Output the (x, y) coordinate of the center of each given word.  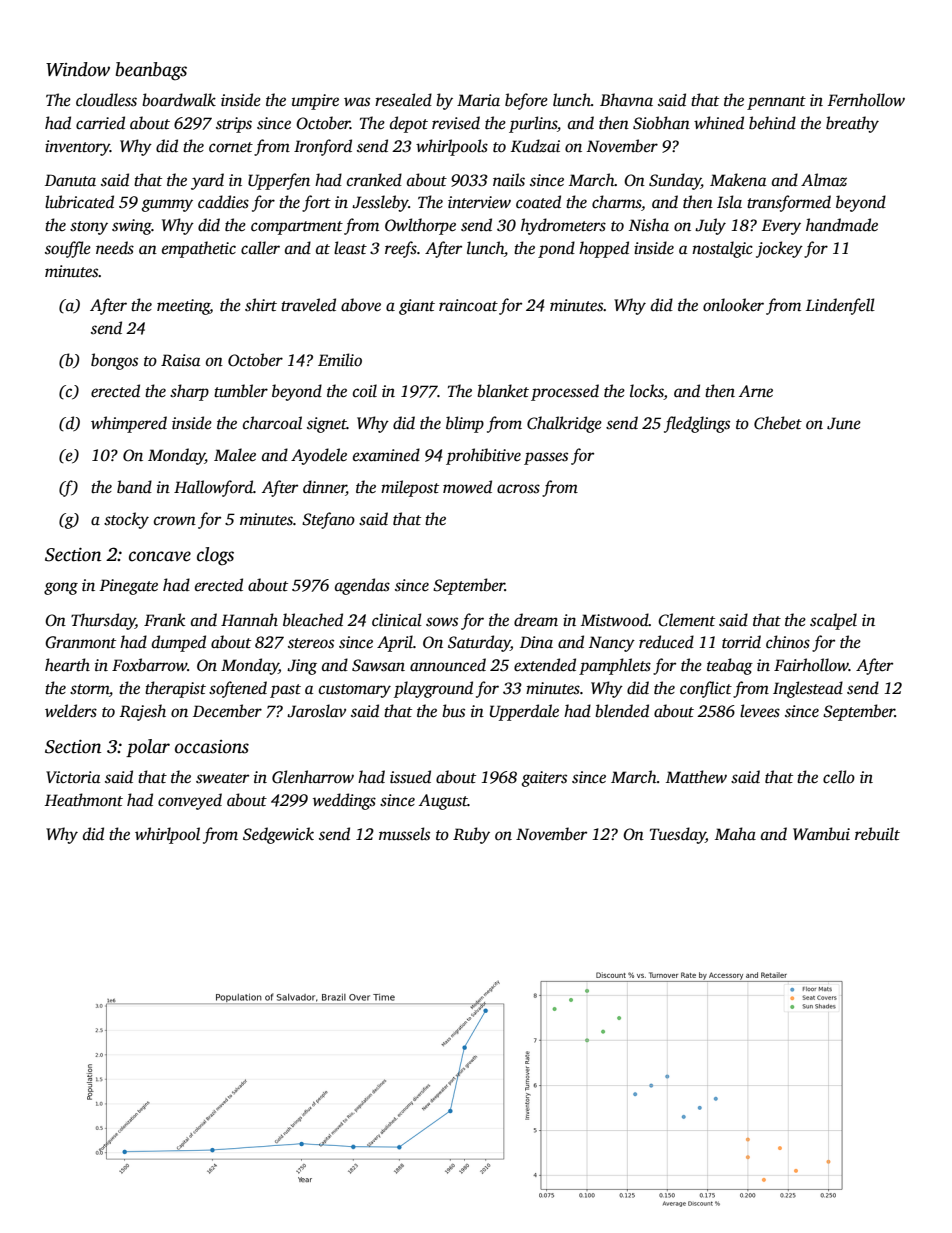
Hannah (249, 619)
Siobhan (661, 123)
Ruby (471, 835)
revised (456, 123)
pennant (776, 103)
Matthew (696, 777)
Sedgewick (278, 835)
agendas (362, 586)
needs (115, 248)
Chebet (778, 423)
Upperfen (279, 181)
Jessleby (380, 203)
